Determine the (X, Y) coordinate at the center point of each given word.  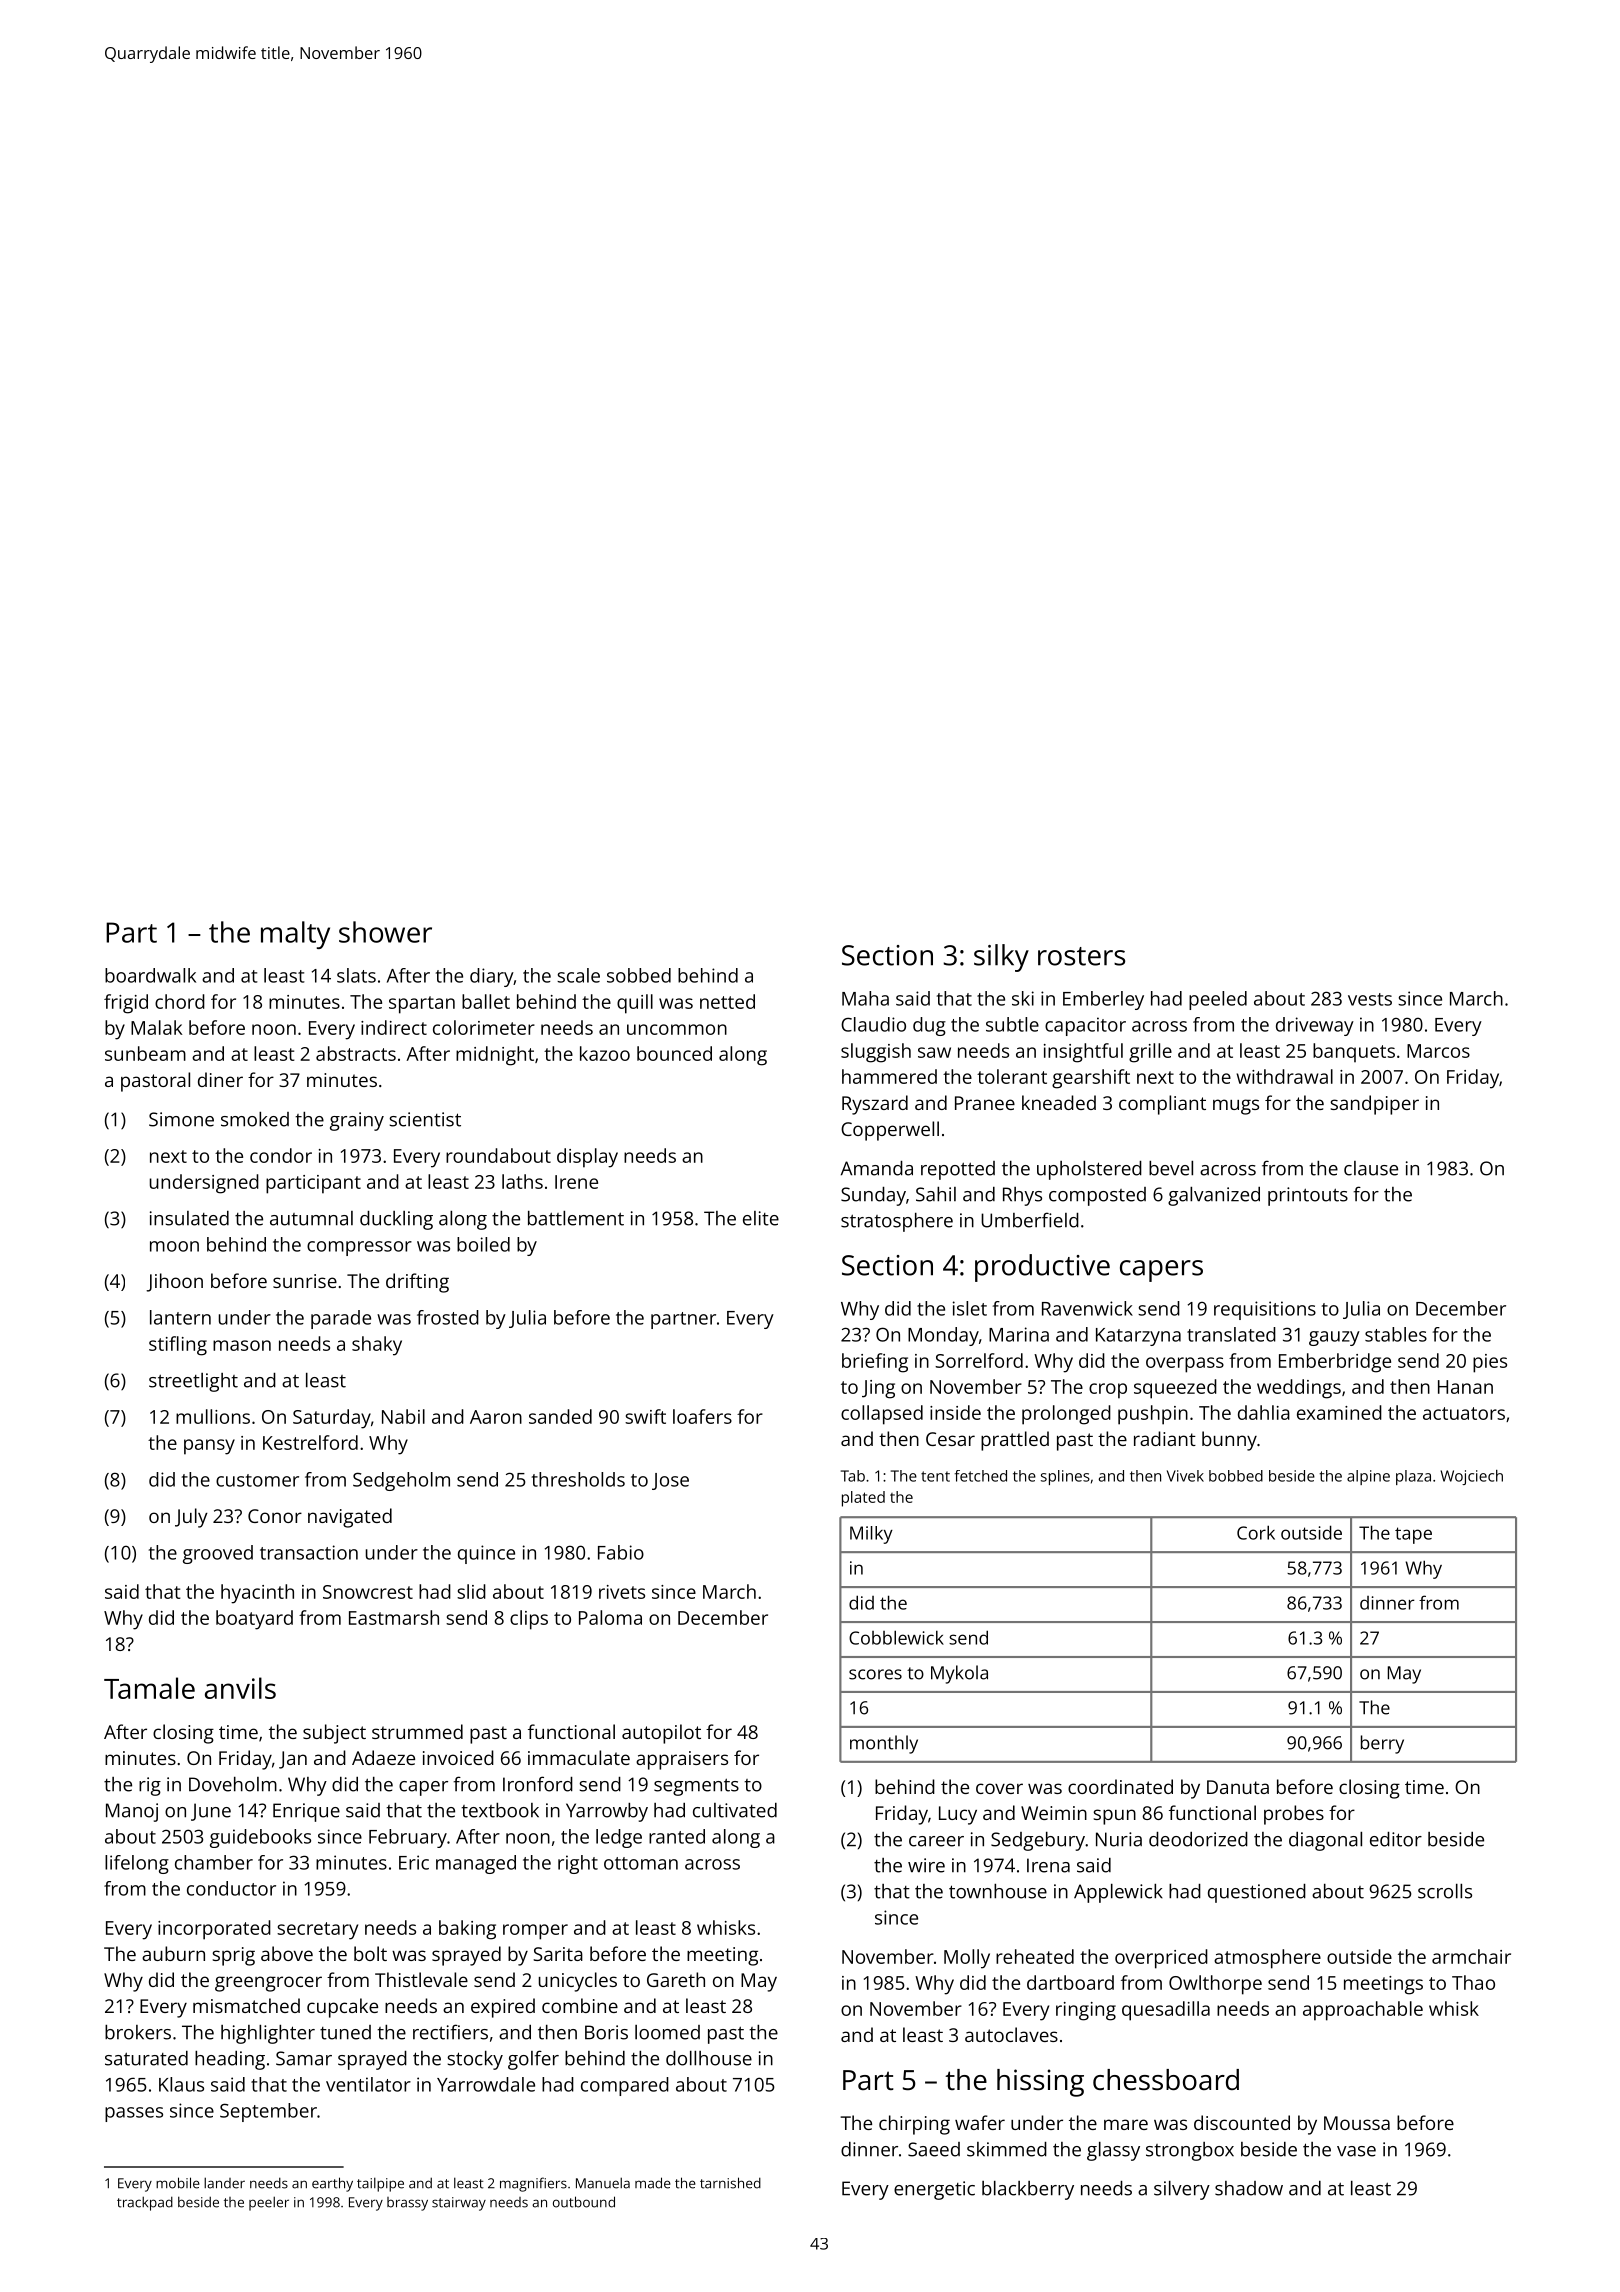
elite (761, 1218)
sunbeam (145, 1053)
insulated (189, 1218)
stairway (459, 2204)
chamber (214, 1862)
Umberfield (1030, 1220)
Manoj (132, 1812)
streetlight (193, 1382)
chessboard (1166, 2080)
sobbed (639, 975)
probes (1294, 1815)
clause (1371, 1168)
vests (1370, 999)
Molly (967, 1959)
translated (1231, 1334)
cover (999, 1788)
